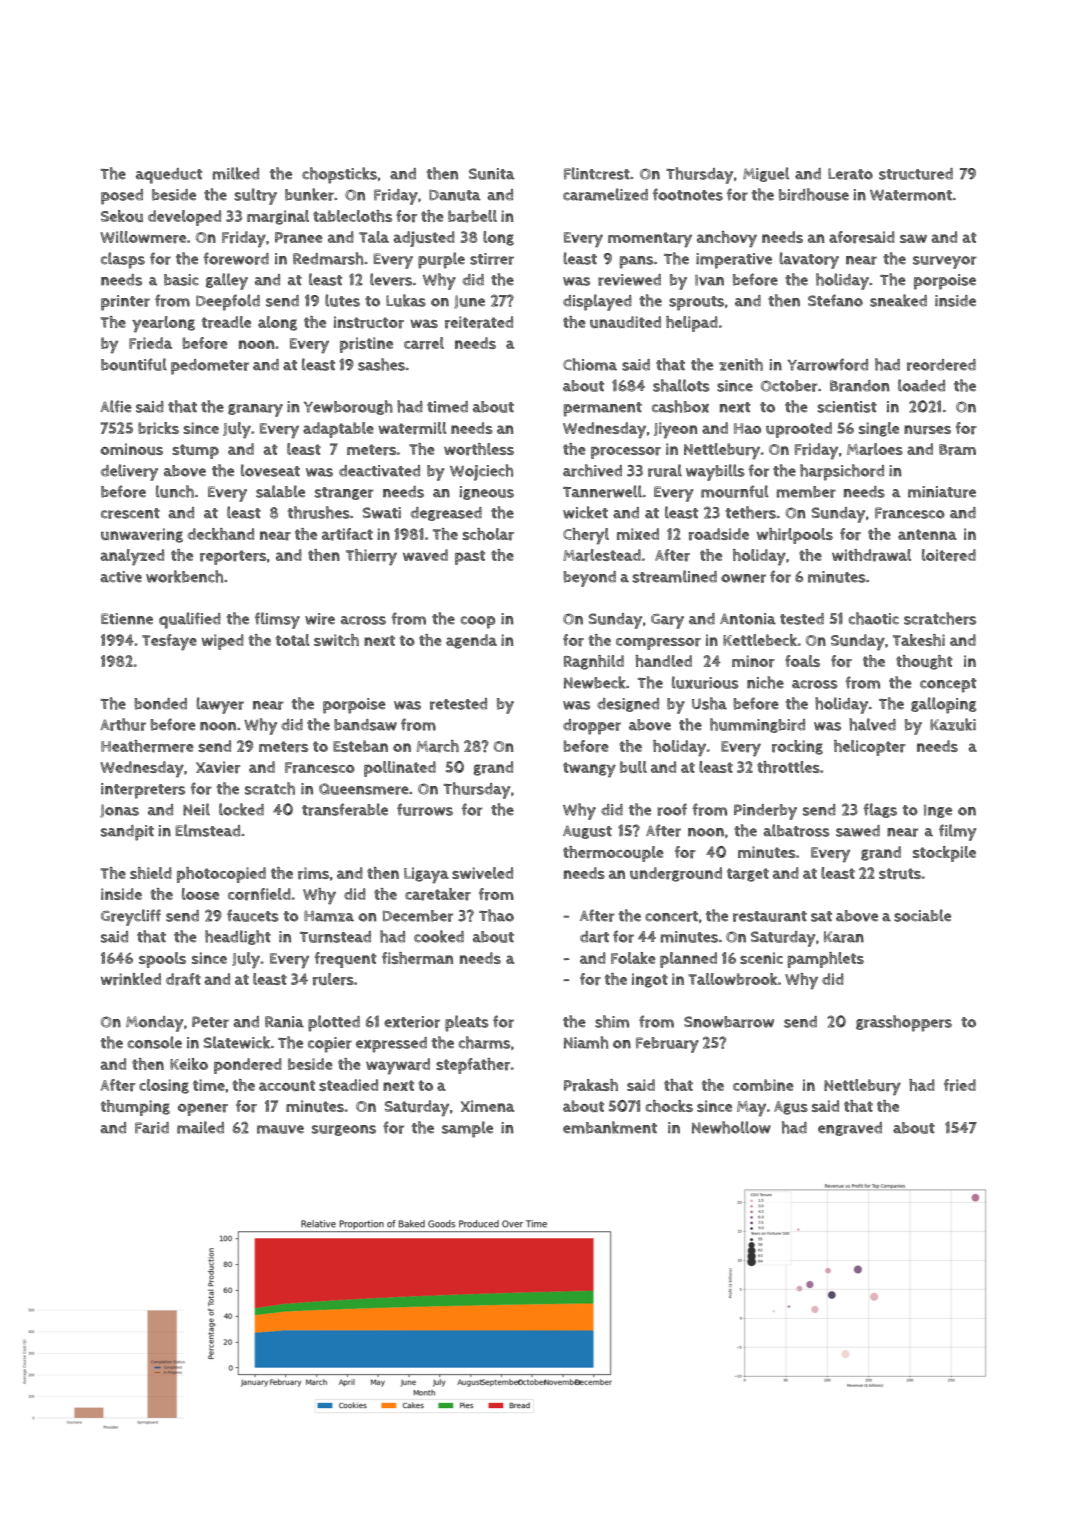 This screenshot has height=1529, width=1077. What do you see at coordinates (479, 449) in the screenshot?
I see `worthless` at bounding box center [479, 449].
